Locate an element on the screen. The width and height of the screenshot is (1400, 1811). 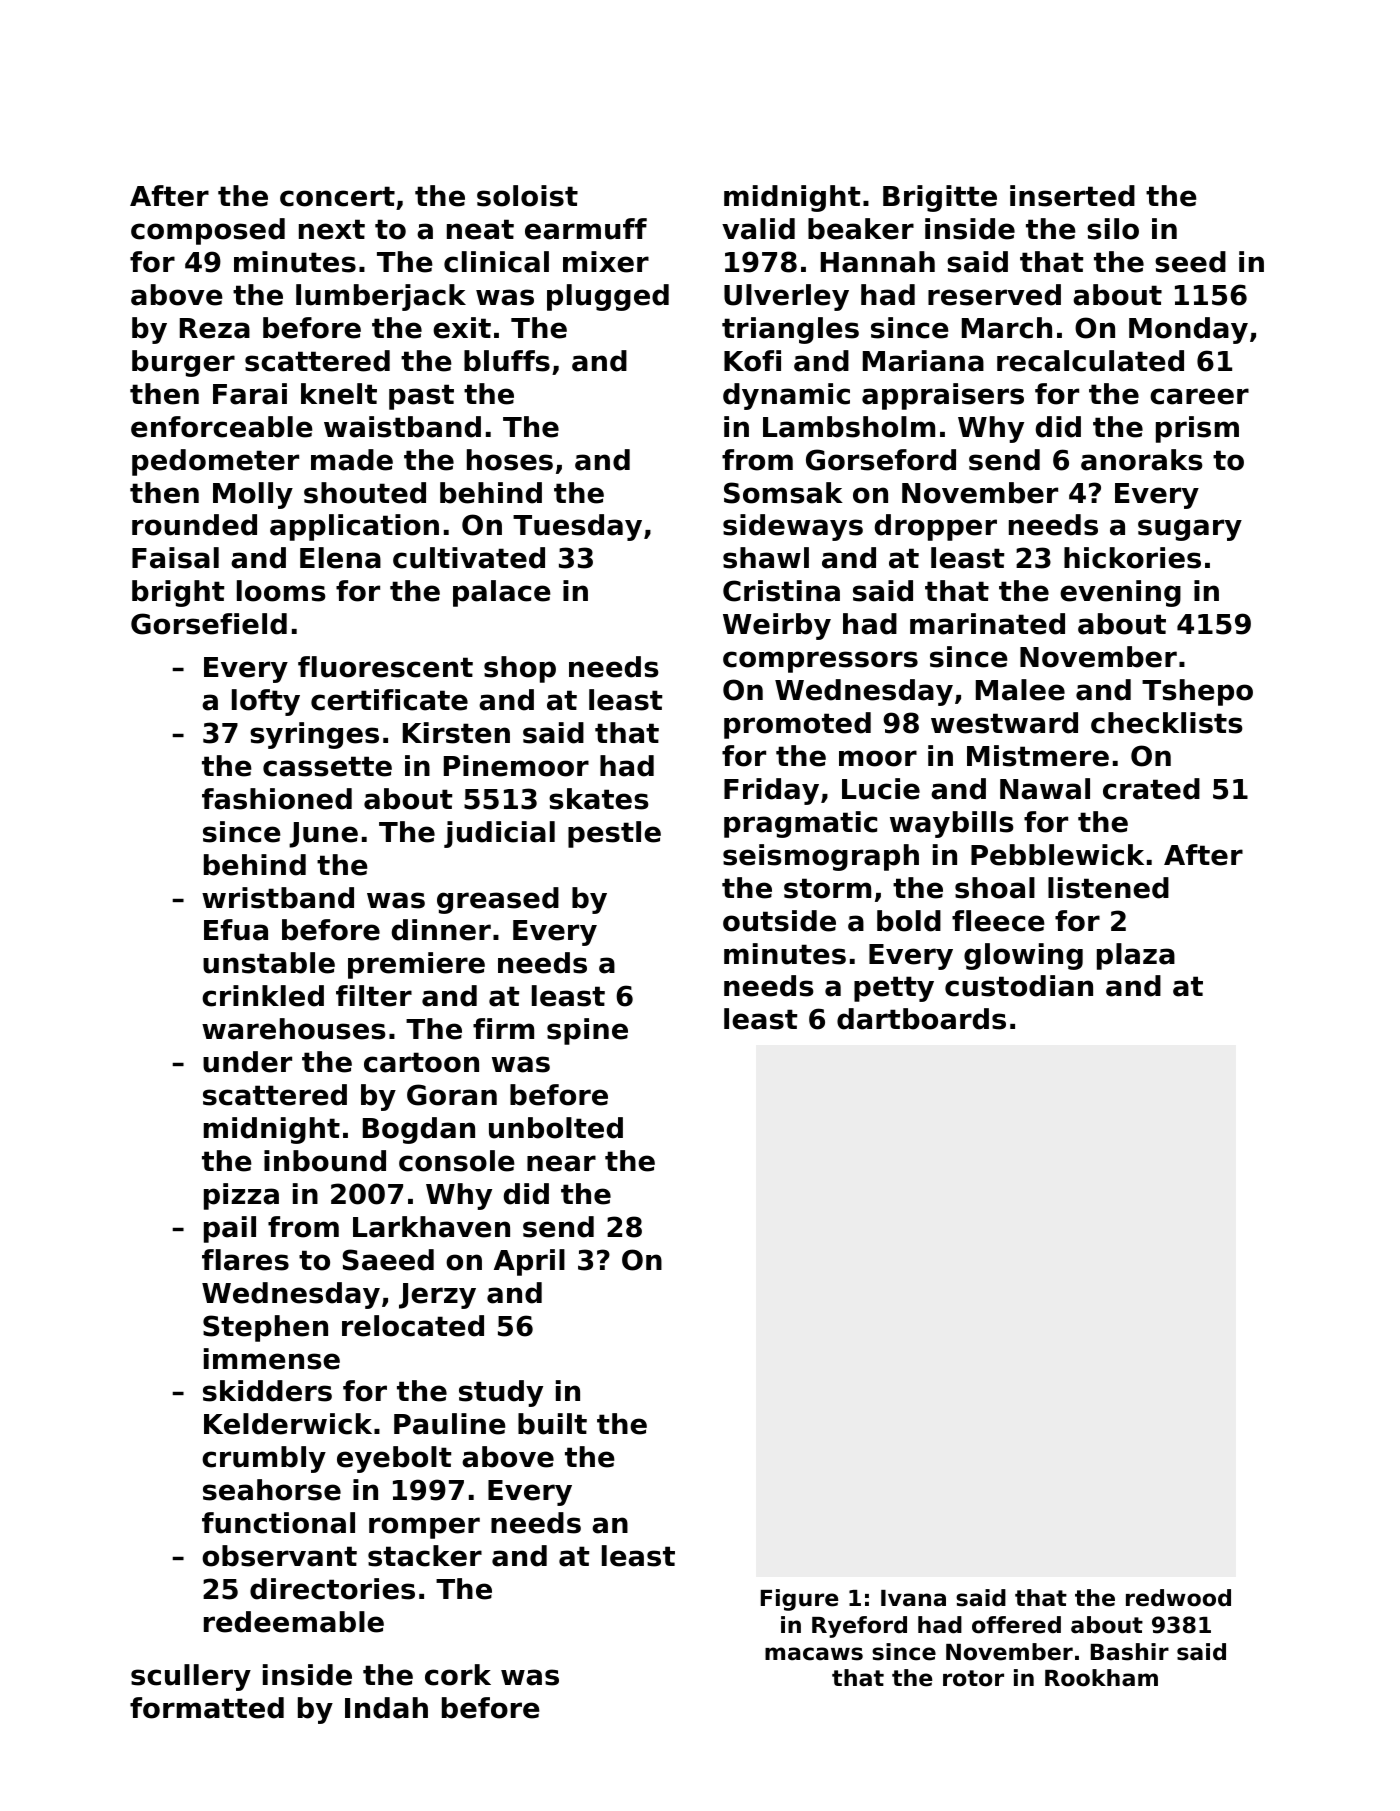
unbolted is located at coordinates (556, 1128).
